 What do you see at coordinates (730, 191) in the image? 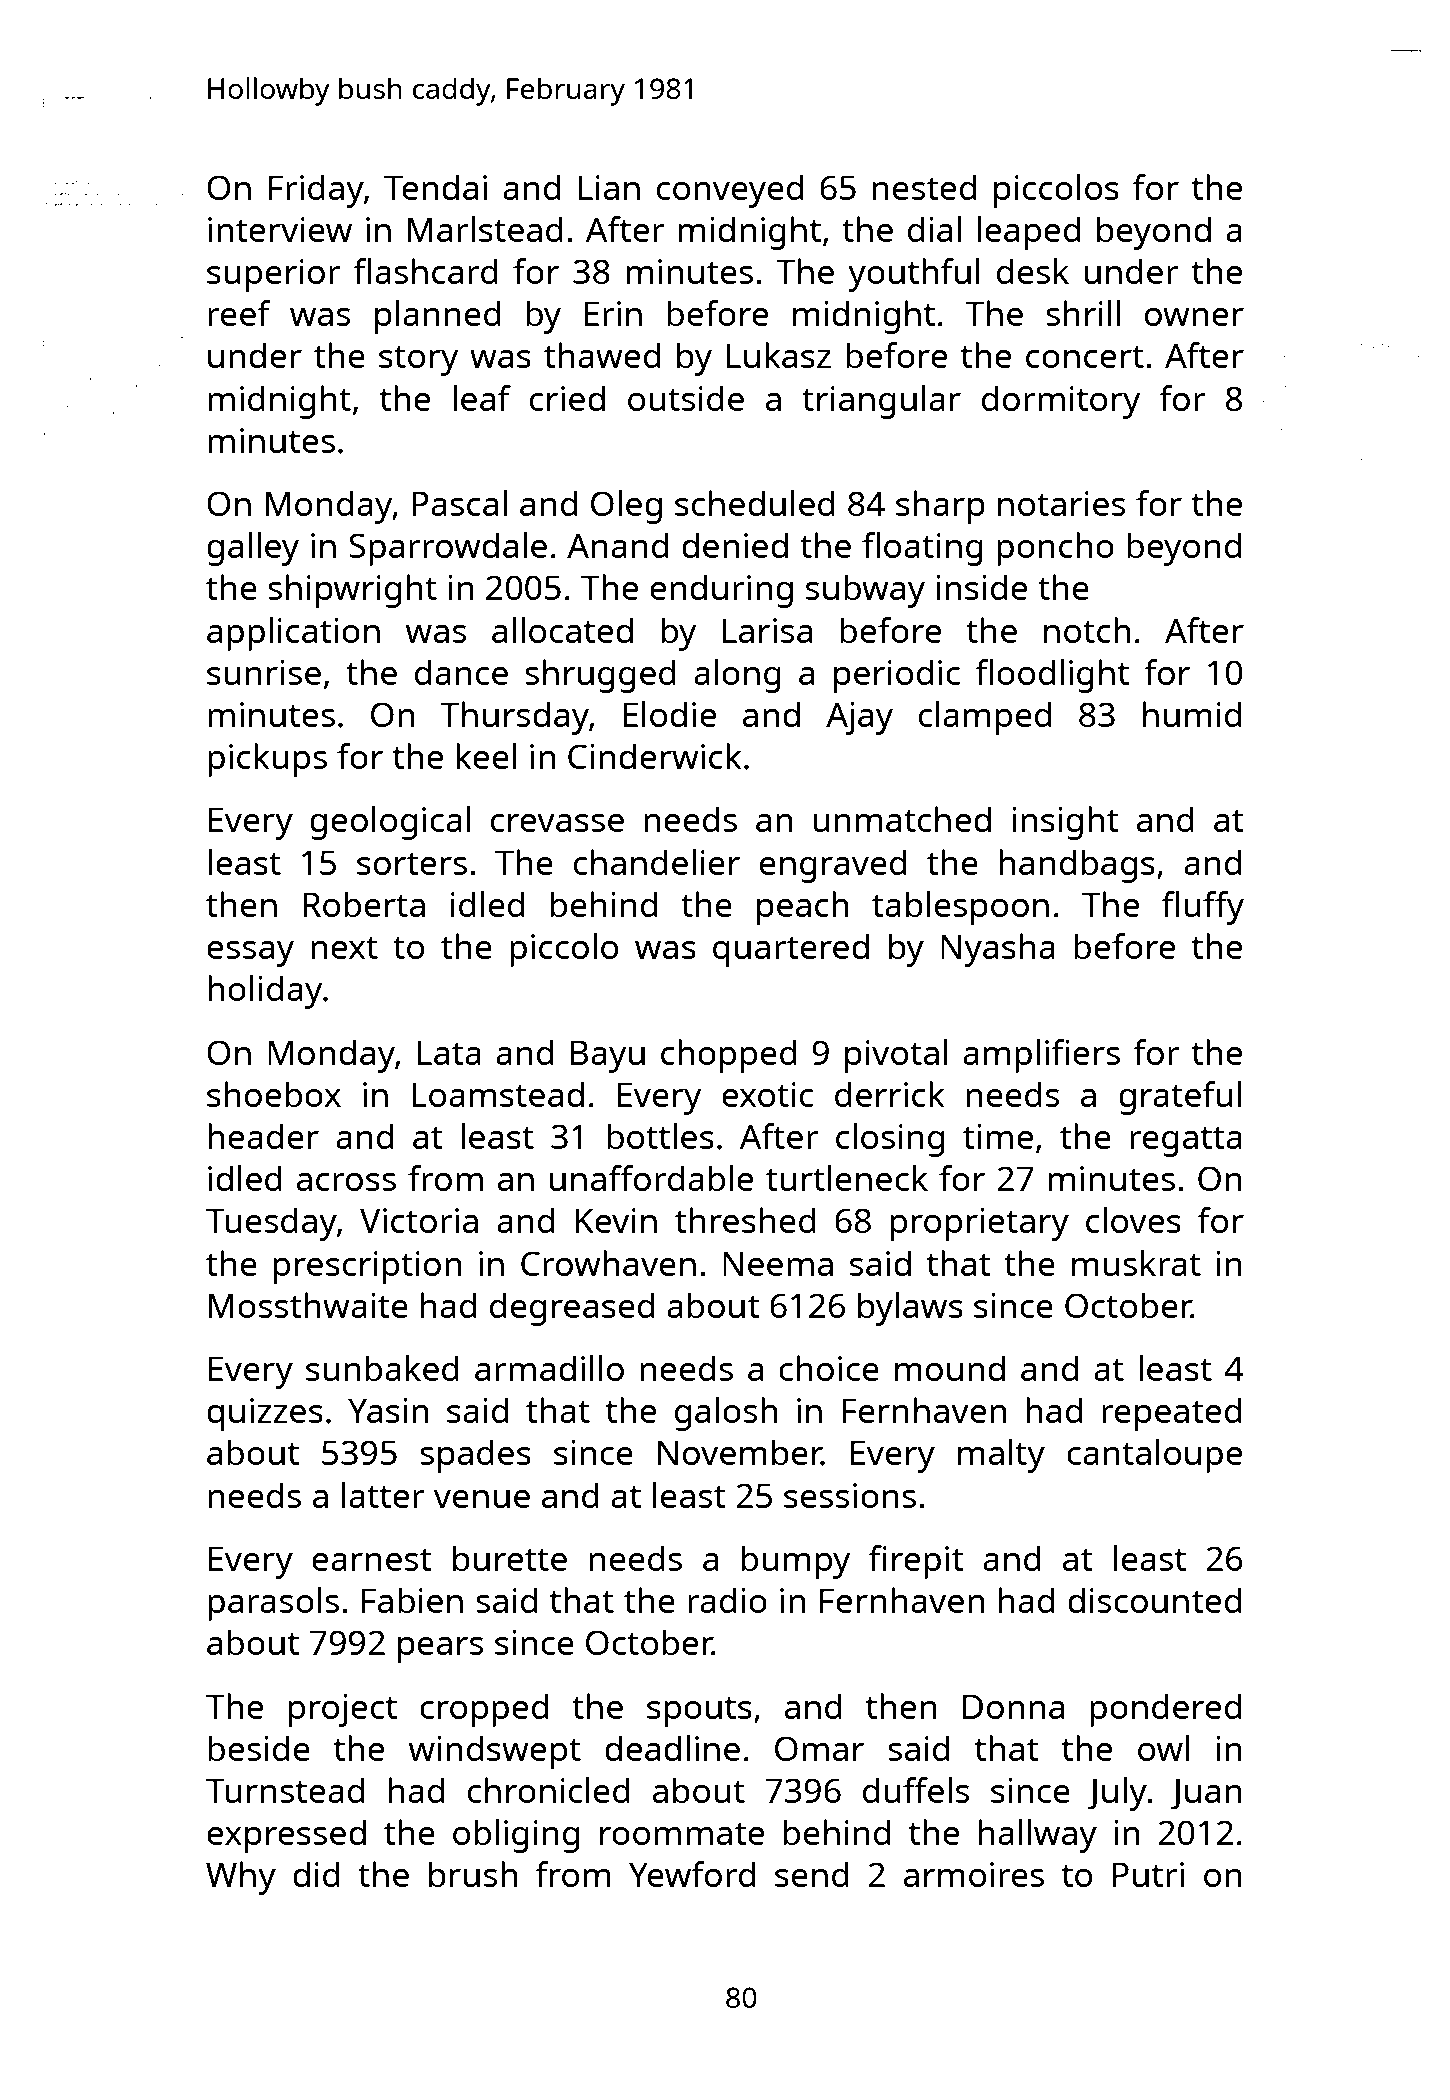
I see `conveyed` at bounding box center [730, 191].
